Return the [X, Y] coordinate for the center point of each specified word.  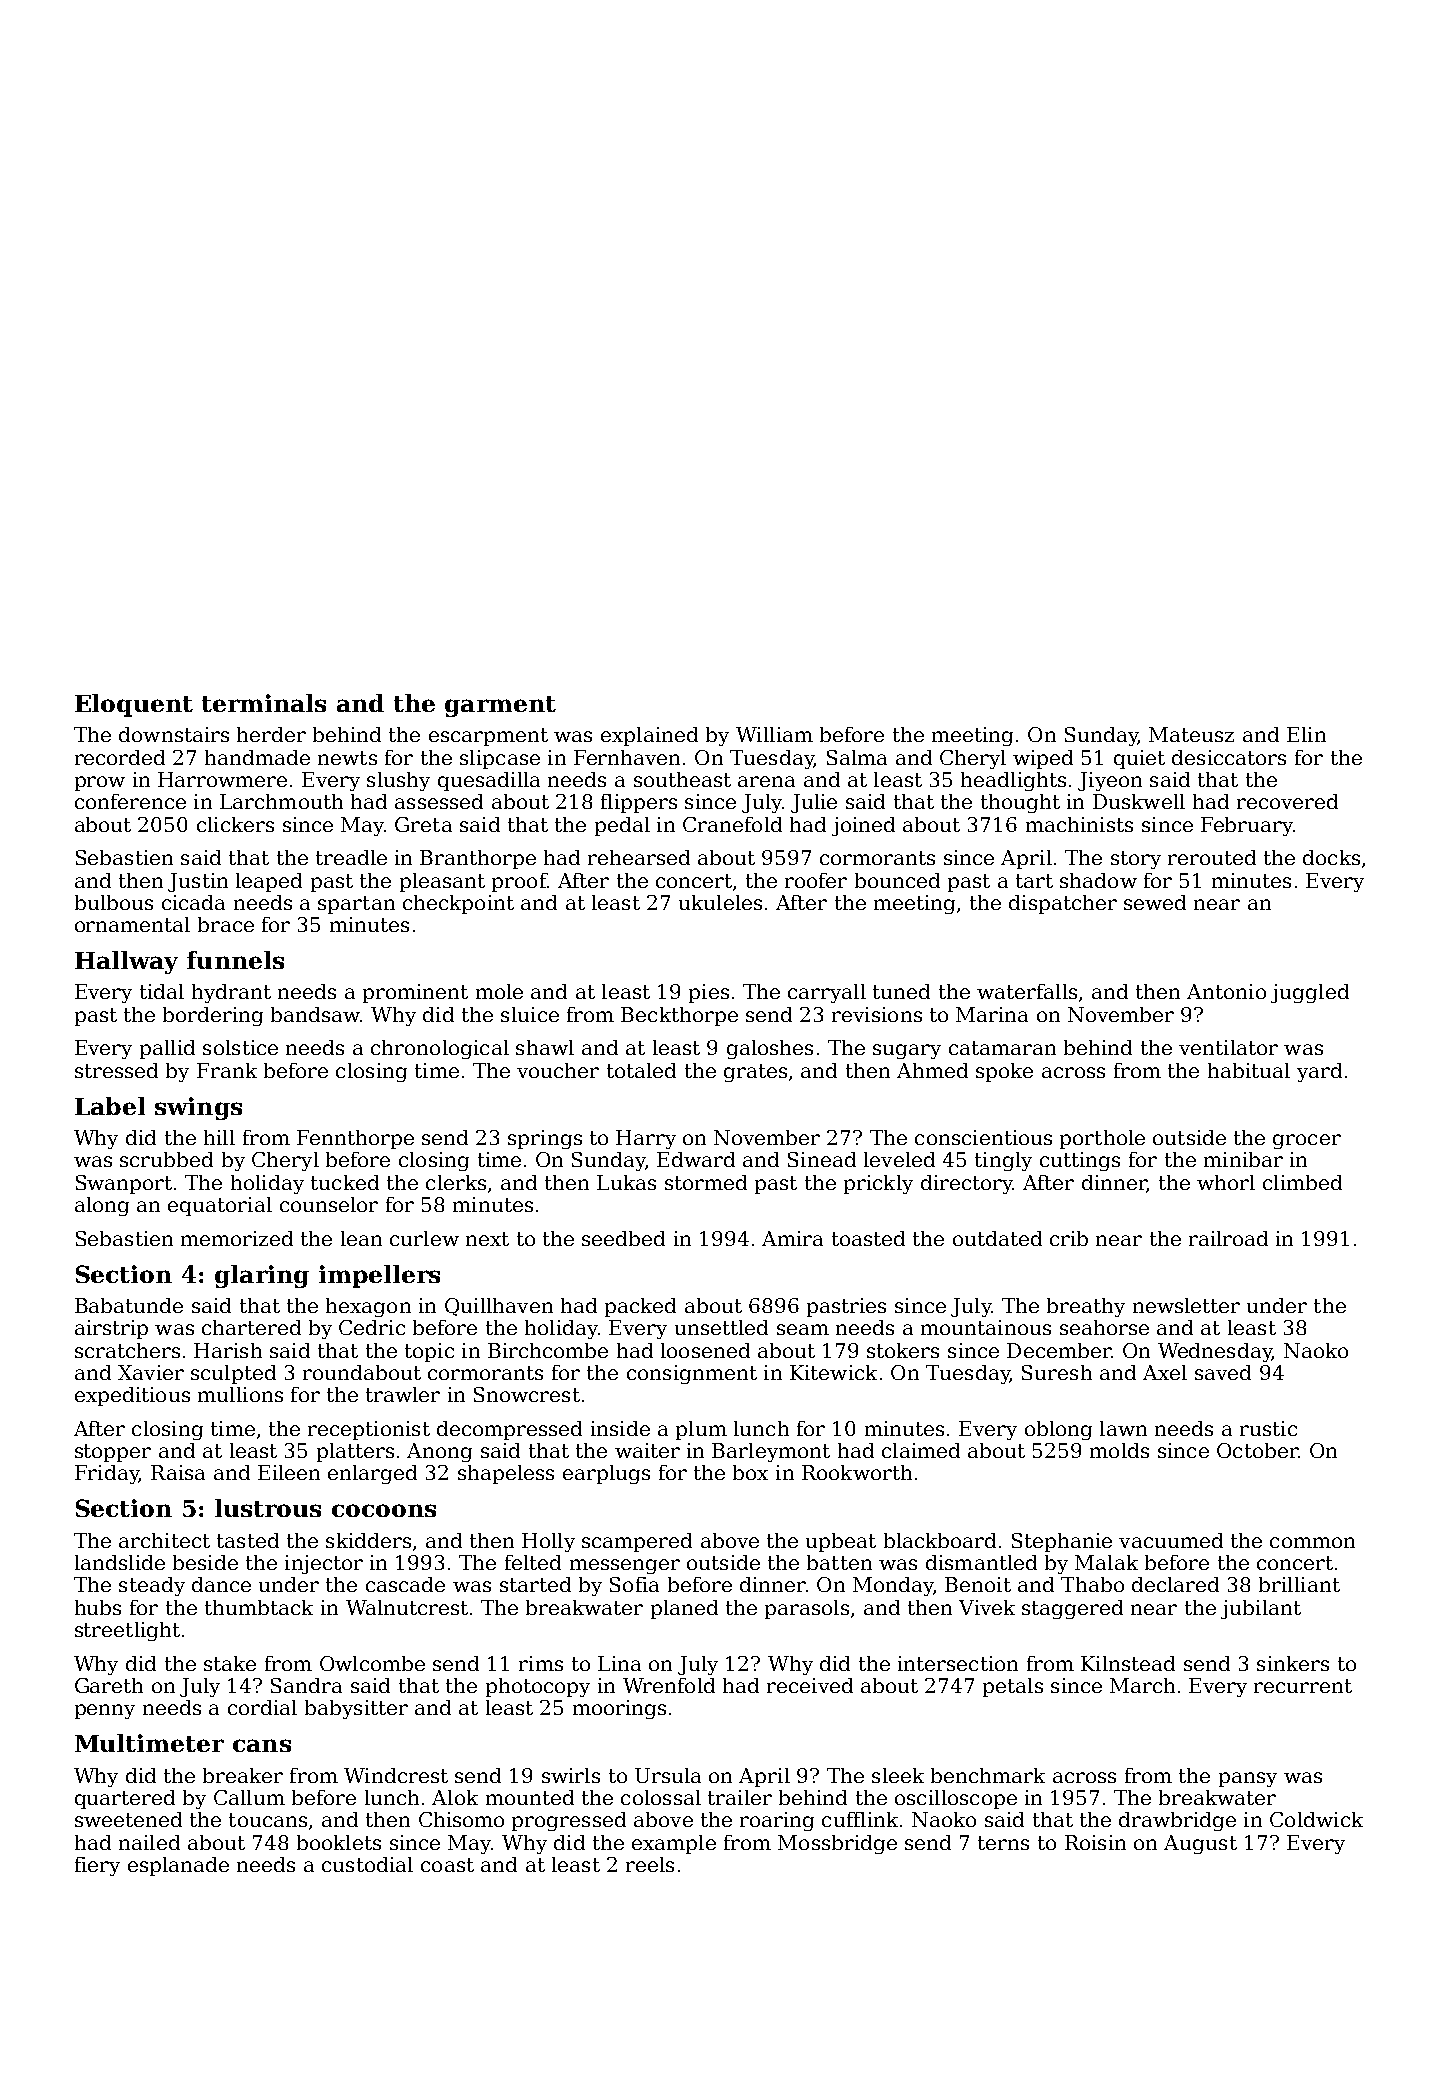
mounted [530, 1797]
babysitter [356, 1709]
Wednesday [1215, 1352]
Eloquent [134, 705]
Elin [1306, 734]
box [750, 1472]
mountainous [986, 1327]
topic [429, 1352]
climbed [1302, 1182]
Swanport [124, 1184]
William [774, 734]
